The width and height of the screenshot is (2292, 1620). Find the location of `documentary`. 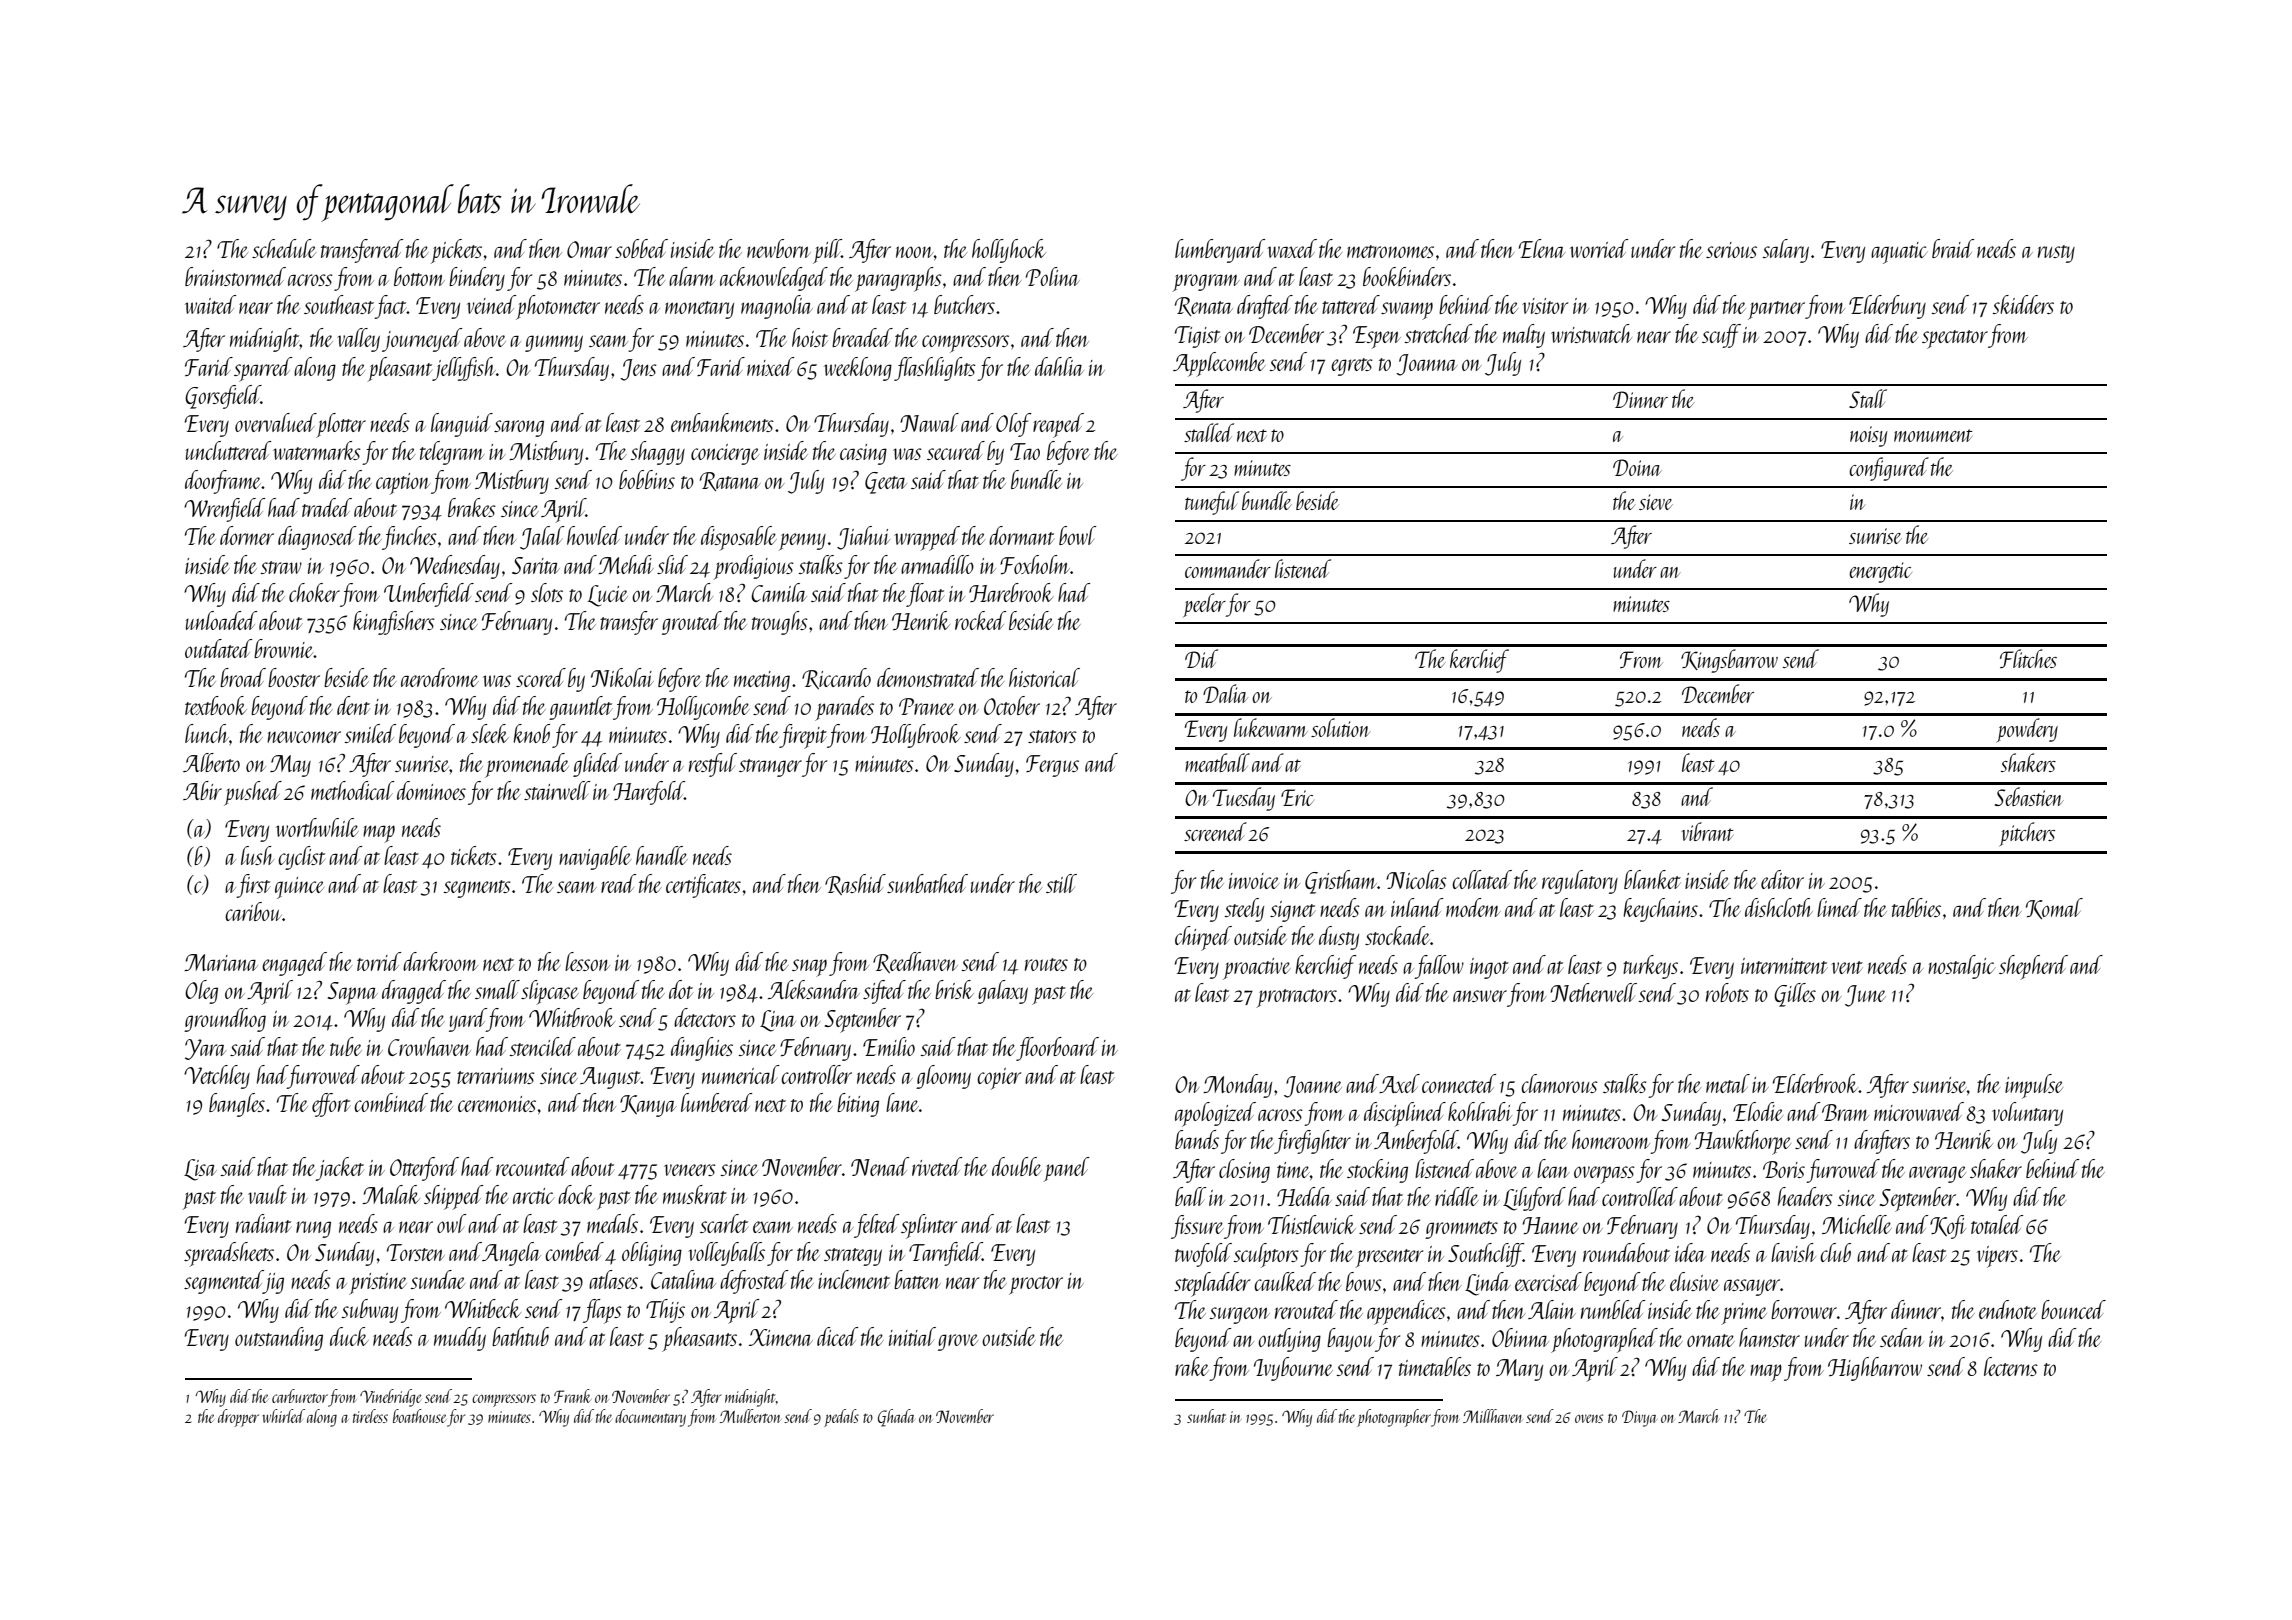

documentary is located at coordinates (650, 1418).
